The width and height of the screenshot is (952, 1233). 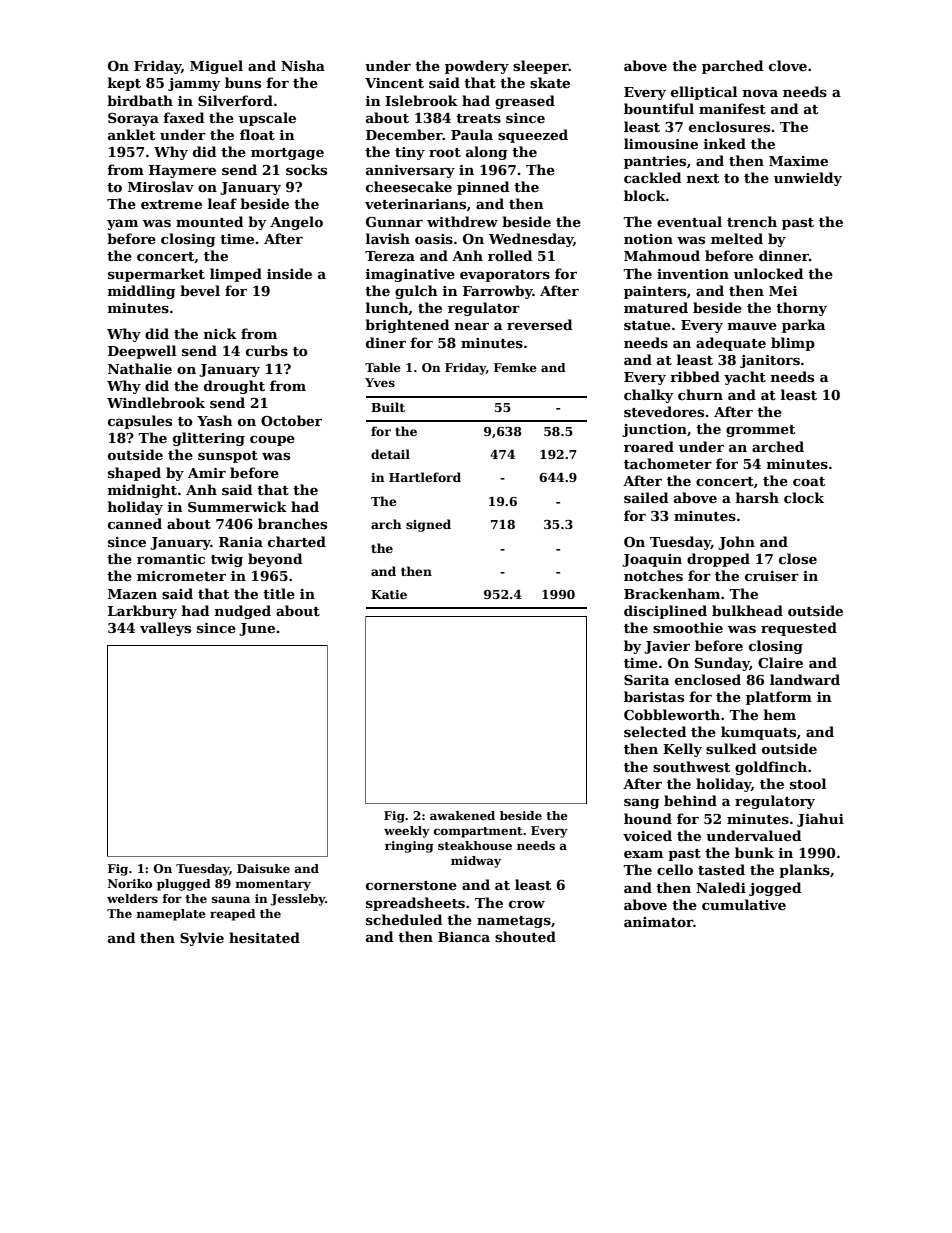 I want to click on December, so click(x=404, y=134).
